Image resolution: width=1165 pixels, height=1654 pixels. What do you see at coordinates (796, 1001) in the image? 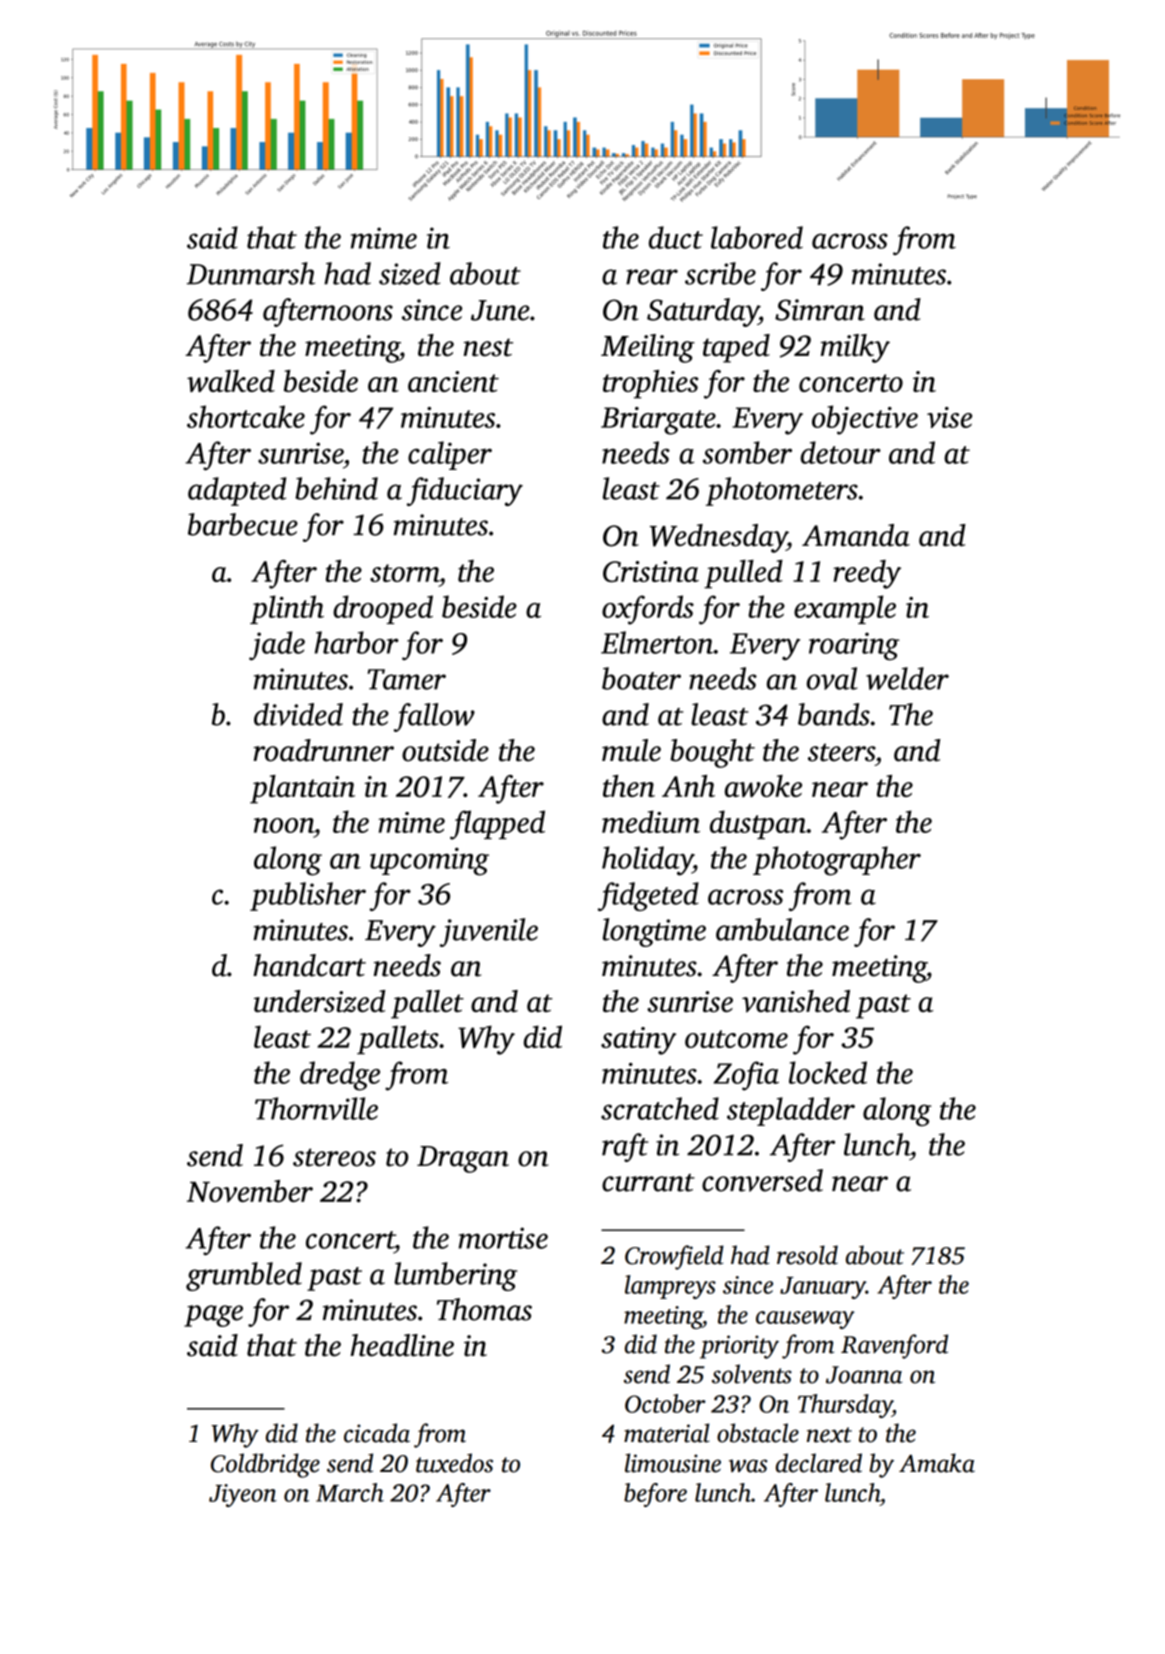
I see `vanished` at bounding box center [796, 1001].
